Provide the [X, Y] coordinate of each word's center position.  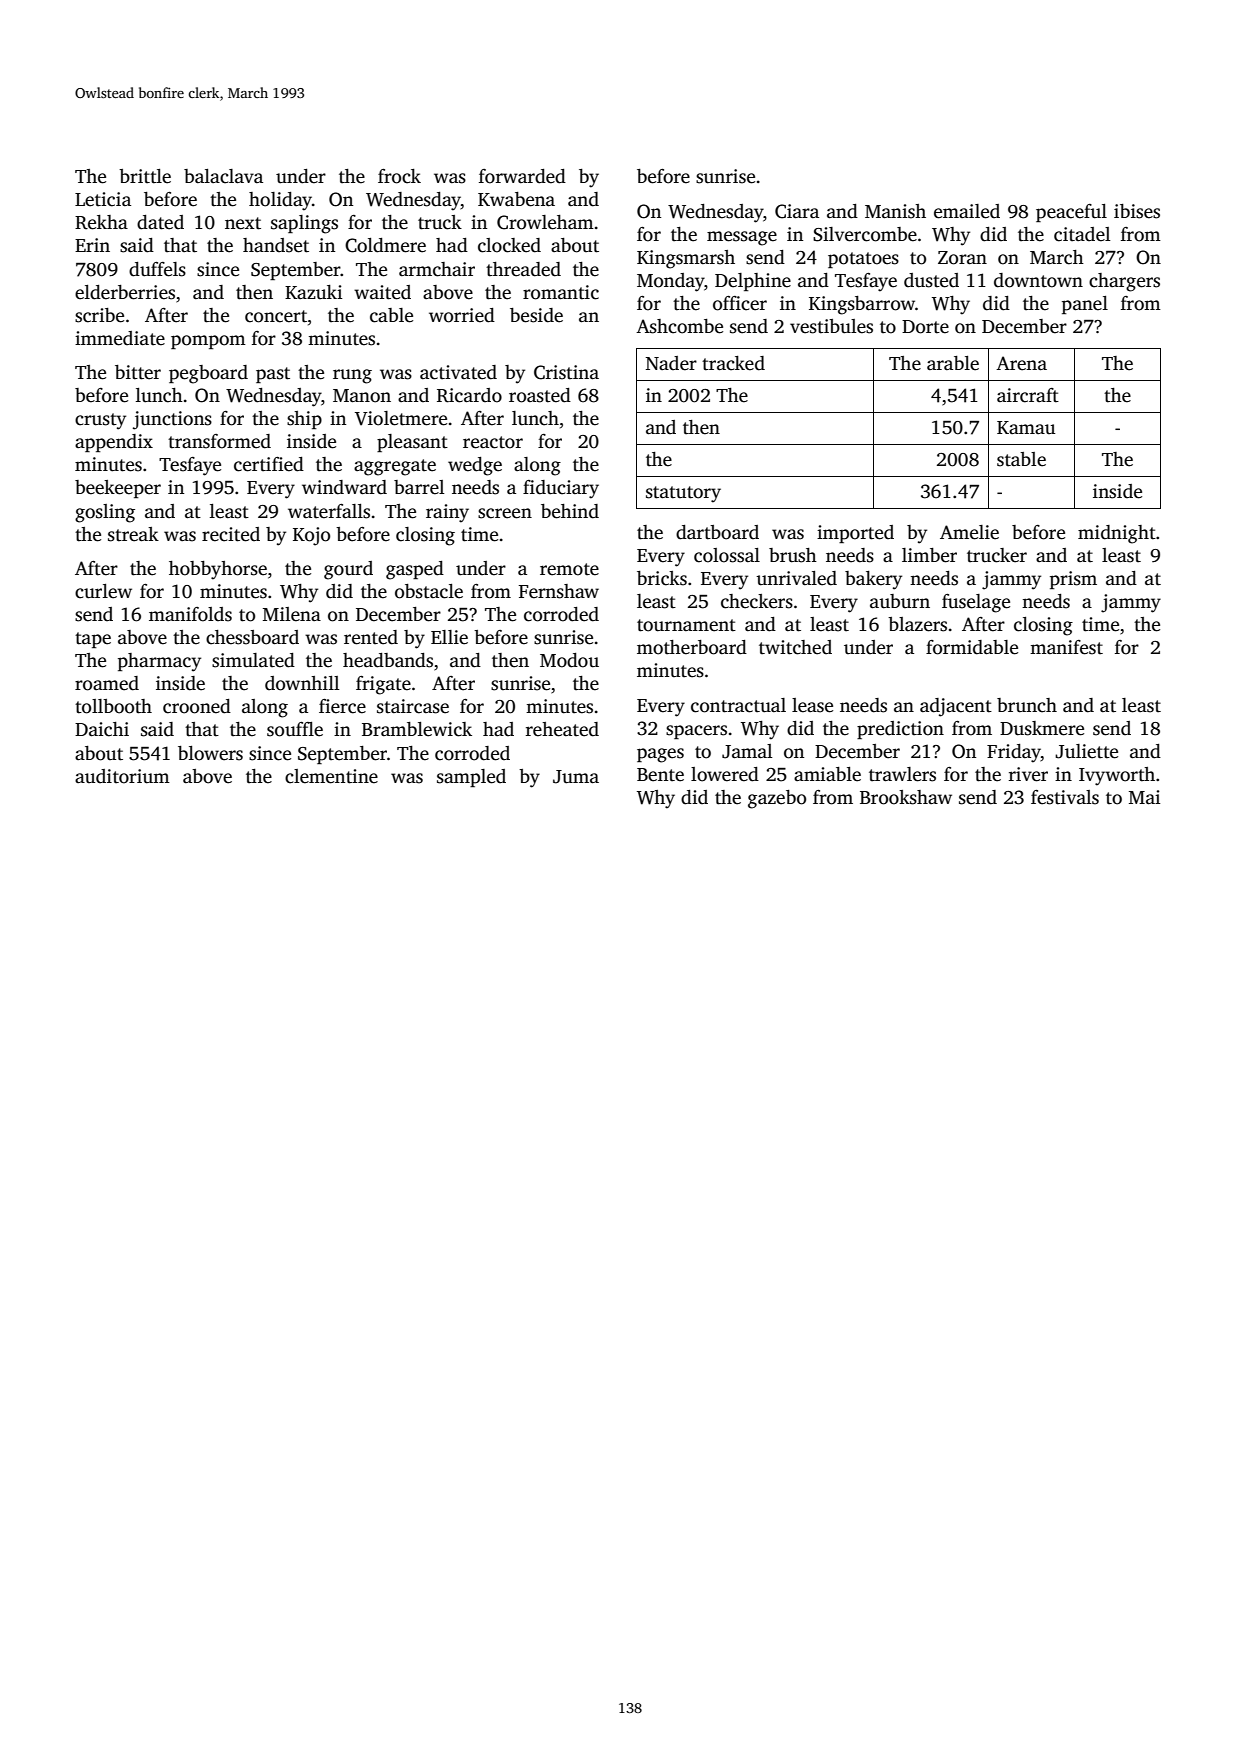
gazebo [777, 799]
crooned [197, 706]
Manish [895, 211]
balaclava [223, 176]
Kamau [1026, 427]
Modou [569, 660]
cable [391, 315]
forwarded [522, 176]
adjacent [956, 707]
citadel [1082, 234]
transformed [219, 441]
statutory [683, 494]
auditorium [122, 776]
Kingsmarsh [686, 259]
